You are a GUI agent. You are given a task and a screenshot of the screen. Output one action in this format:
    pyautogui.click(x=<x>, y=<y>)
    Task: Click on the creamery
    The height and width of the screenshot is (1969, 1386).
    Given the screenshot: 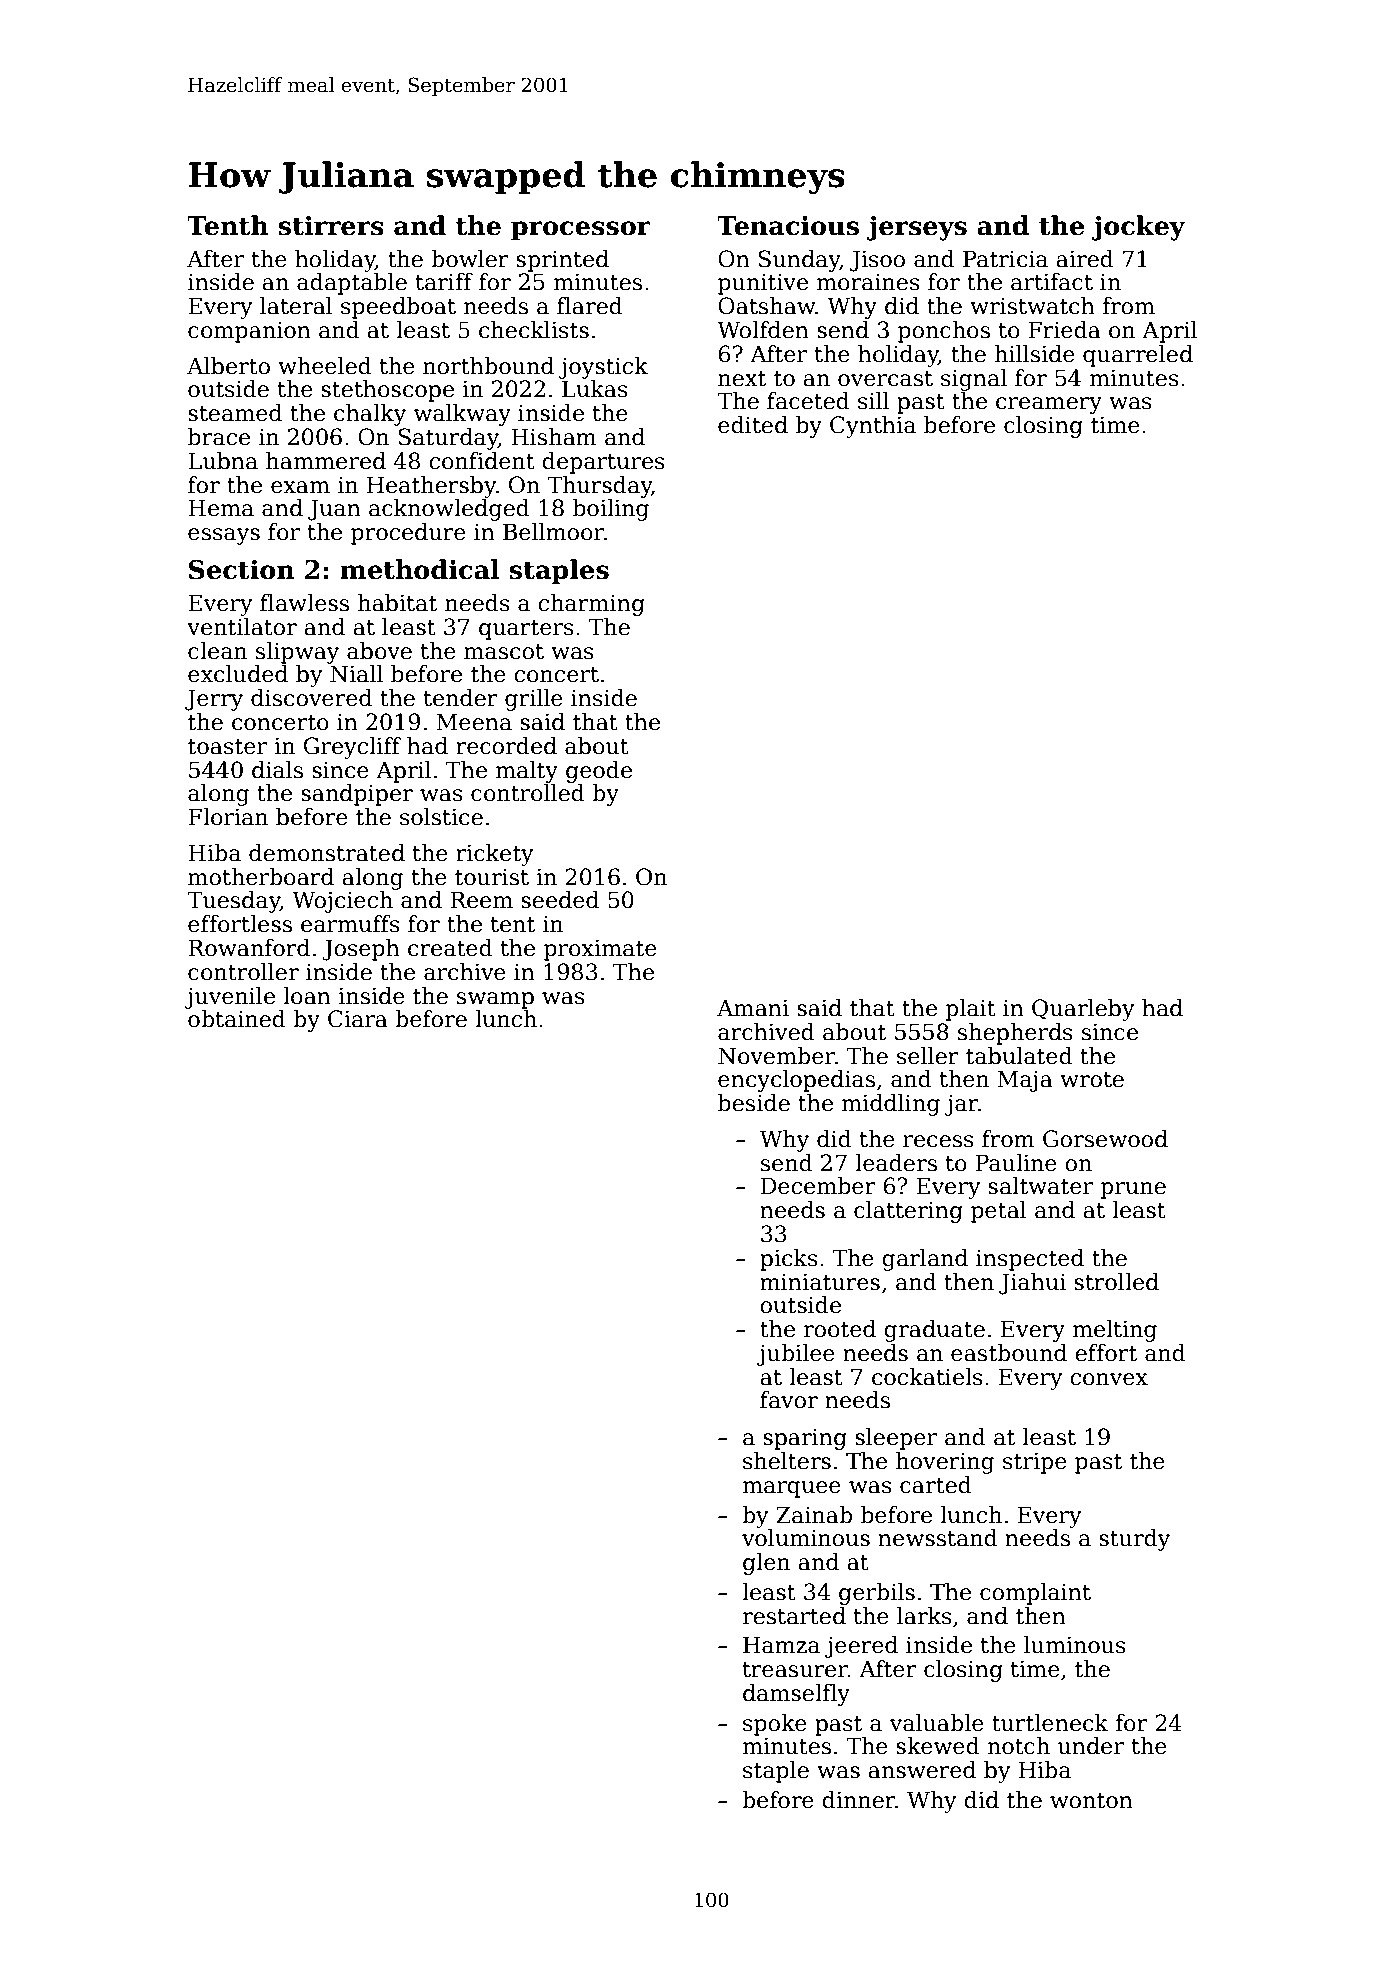 What is the action you would take?
    pyautogui.click(x=1049, y=405)
